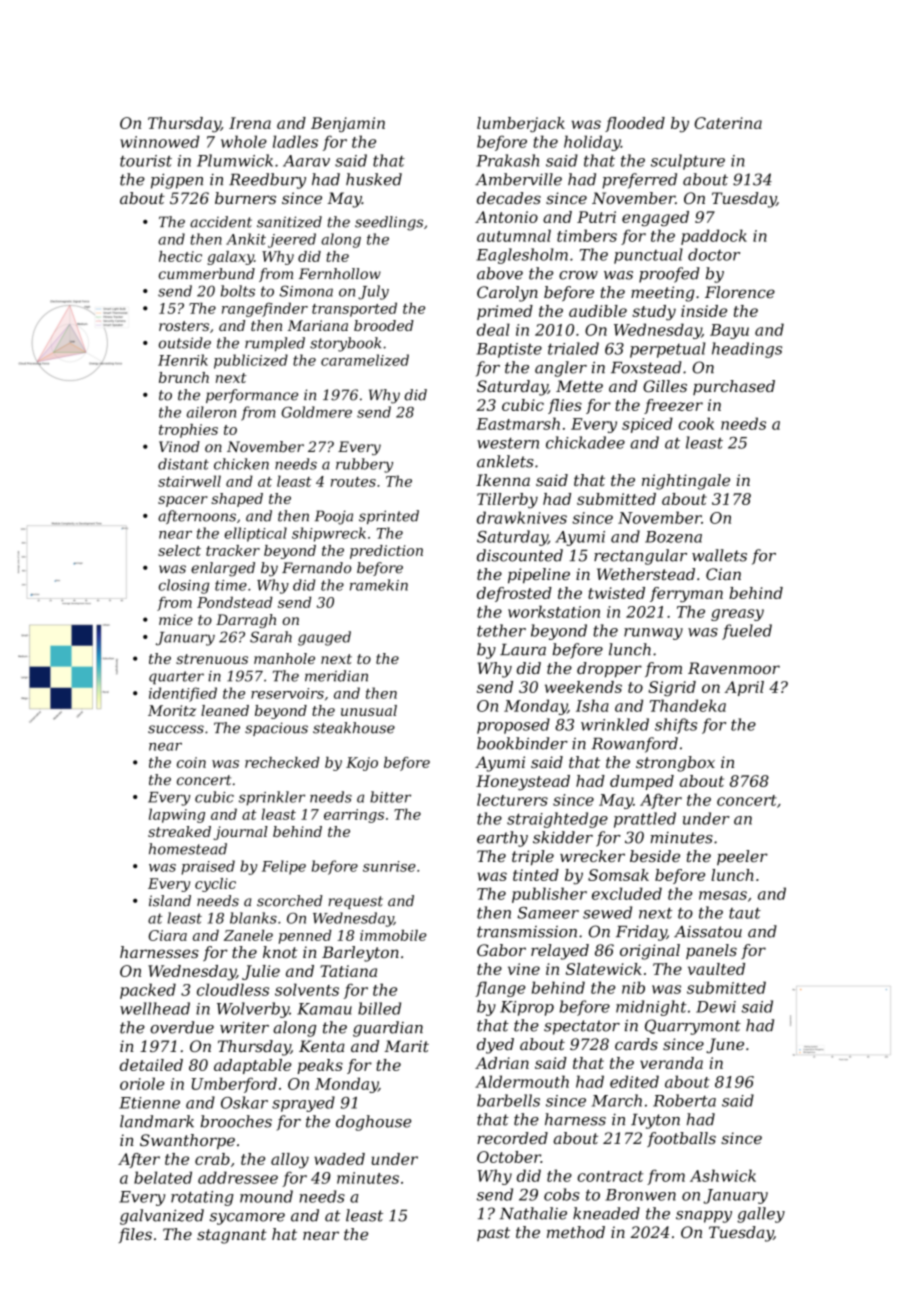 This screenshot has height=1316, width=908. Describe the element at coordinates (162, 1217) in the screenshot. I see `galvanized` at that location.
